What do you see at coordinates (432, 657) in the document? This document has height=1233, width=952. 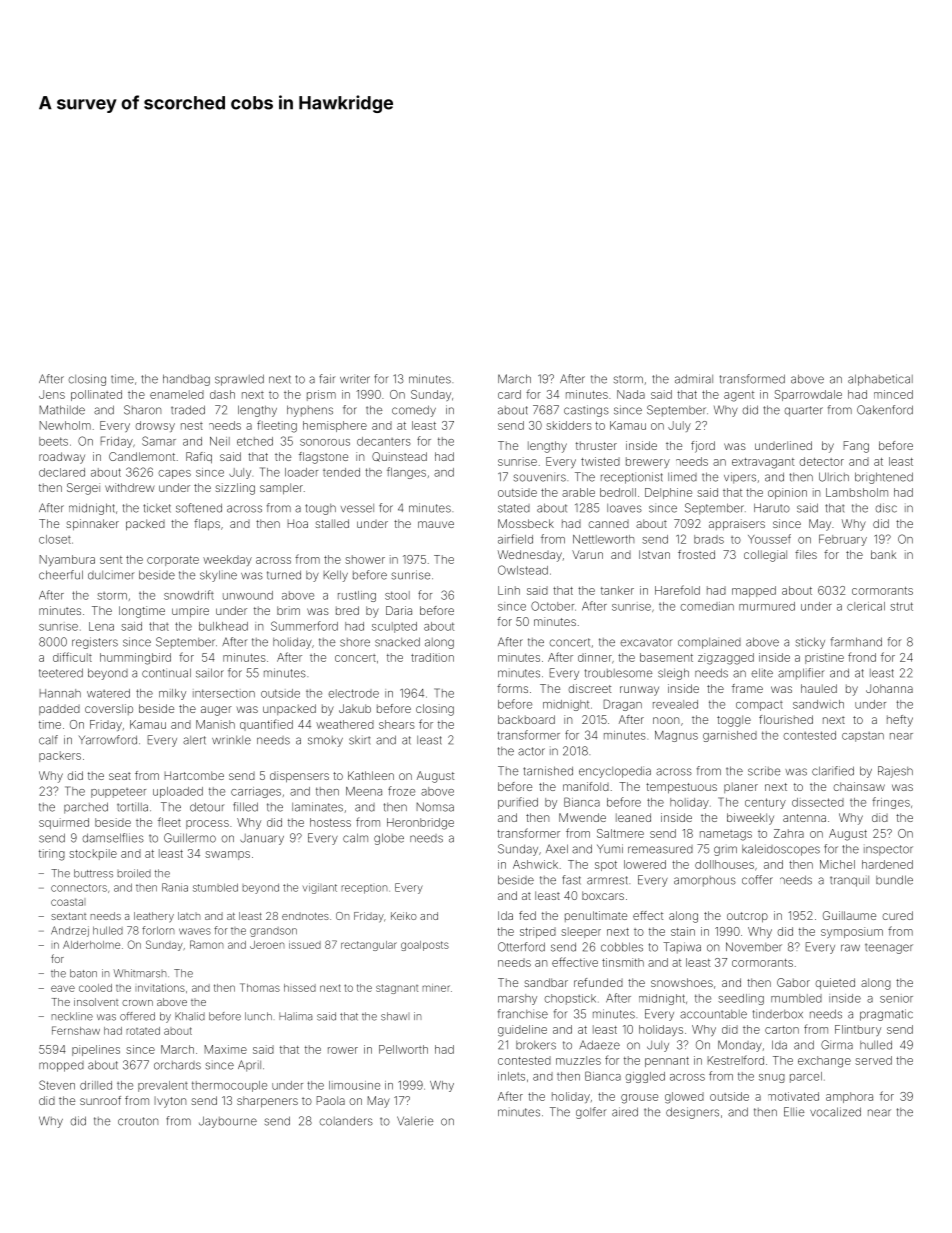 I see `tradition` at bounding box center [432, 657].
